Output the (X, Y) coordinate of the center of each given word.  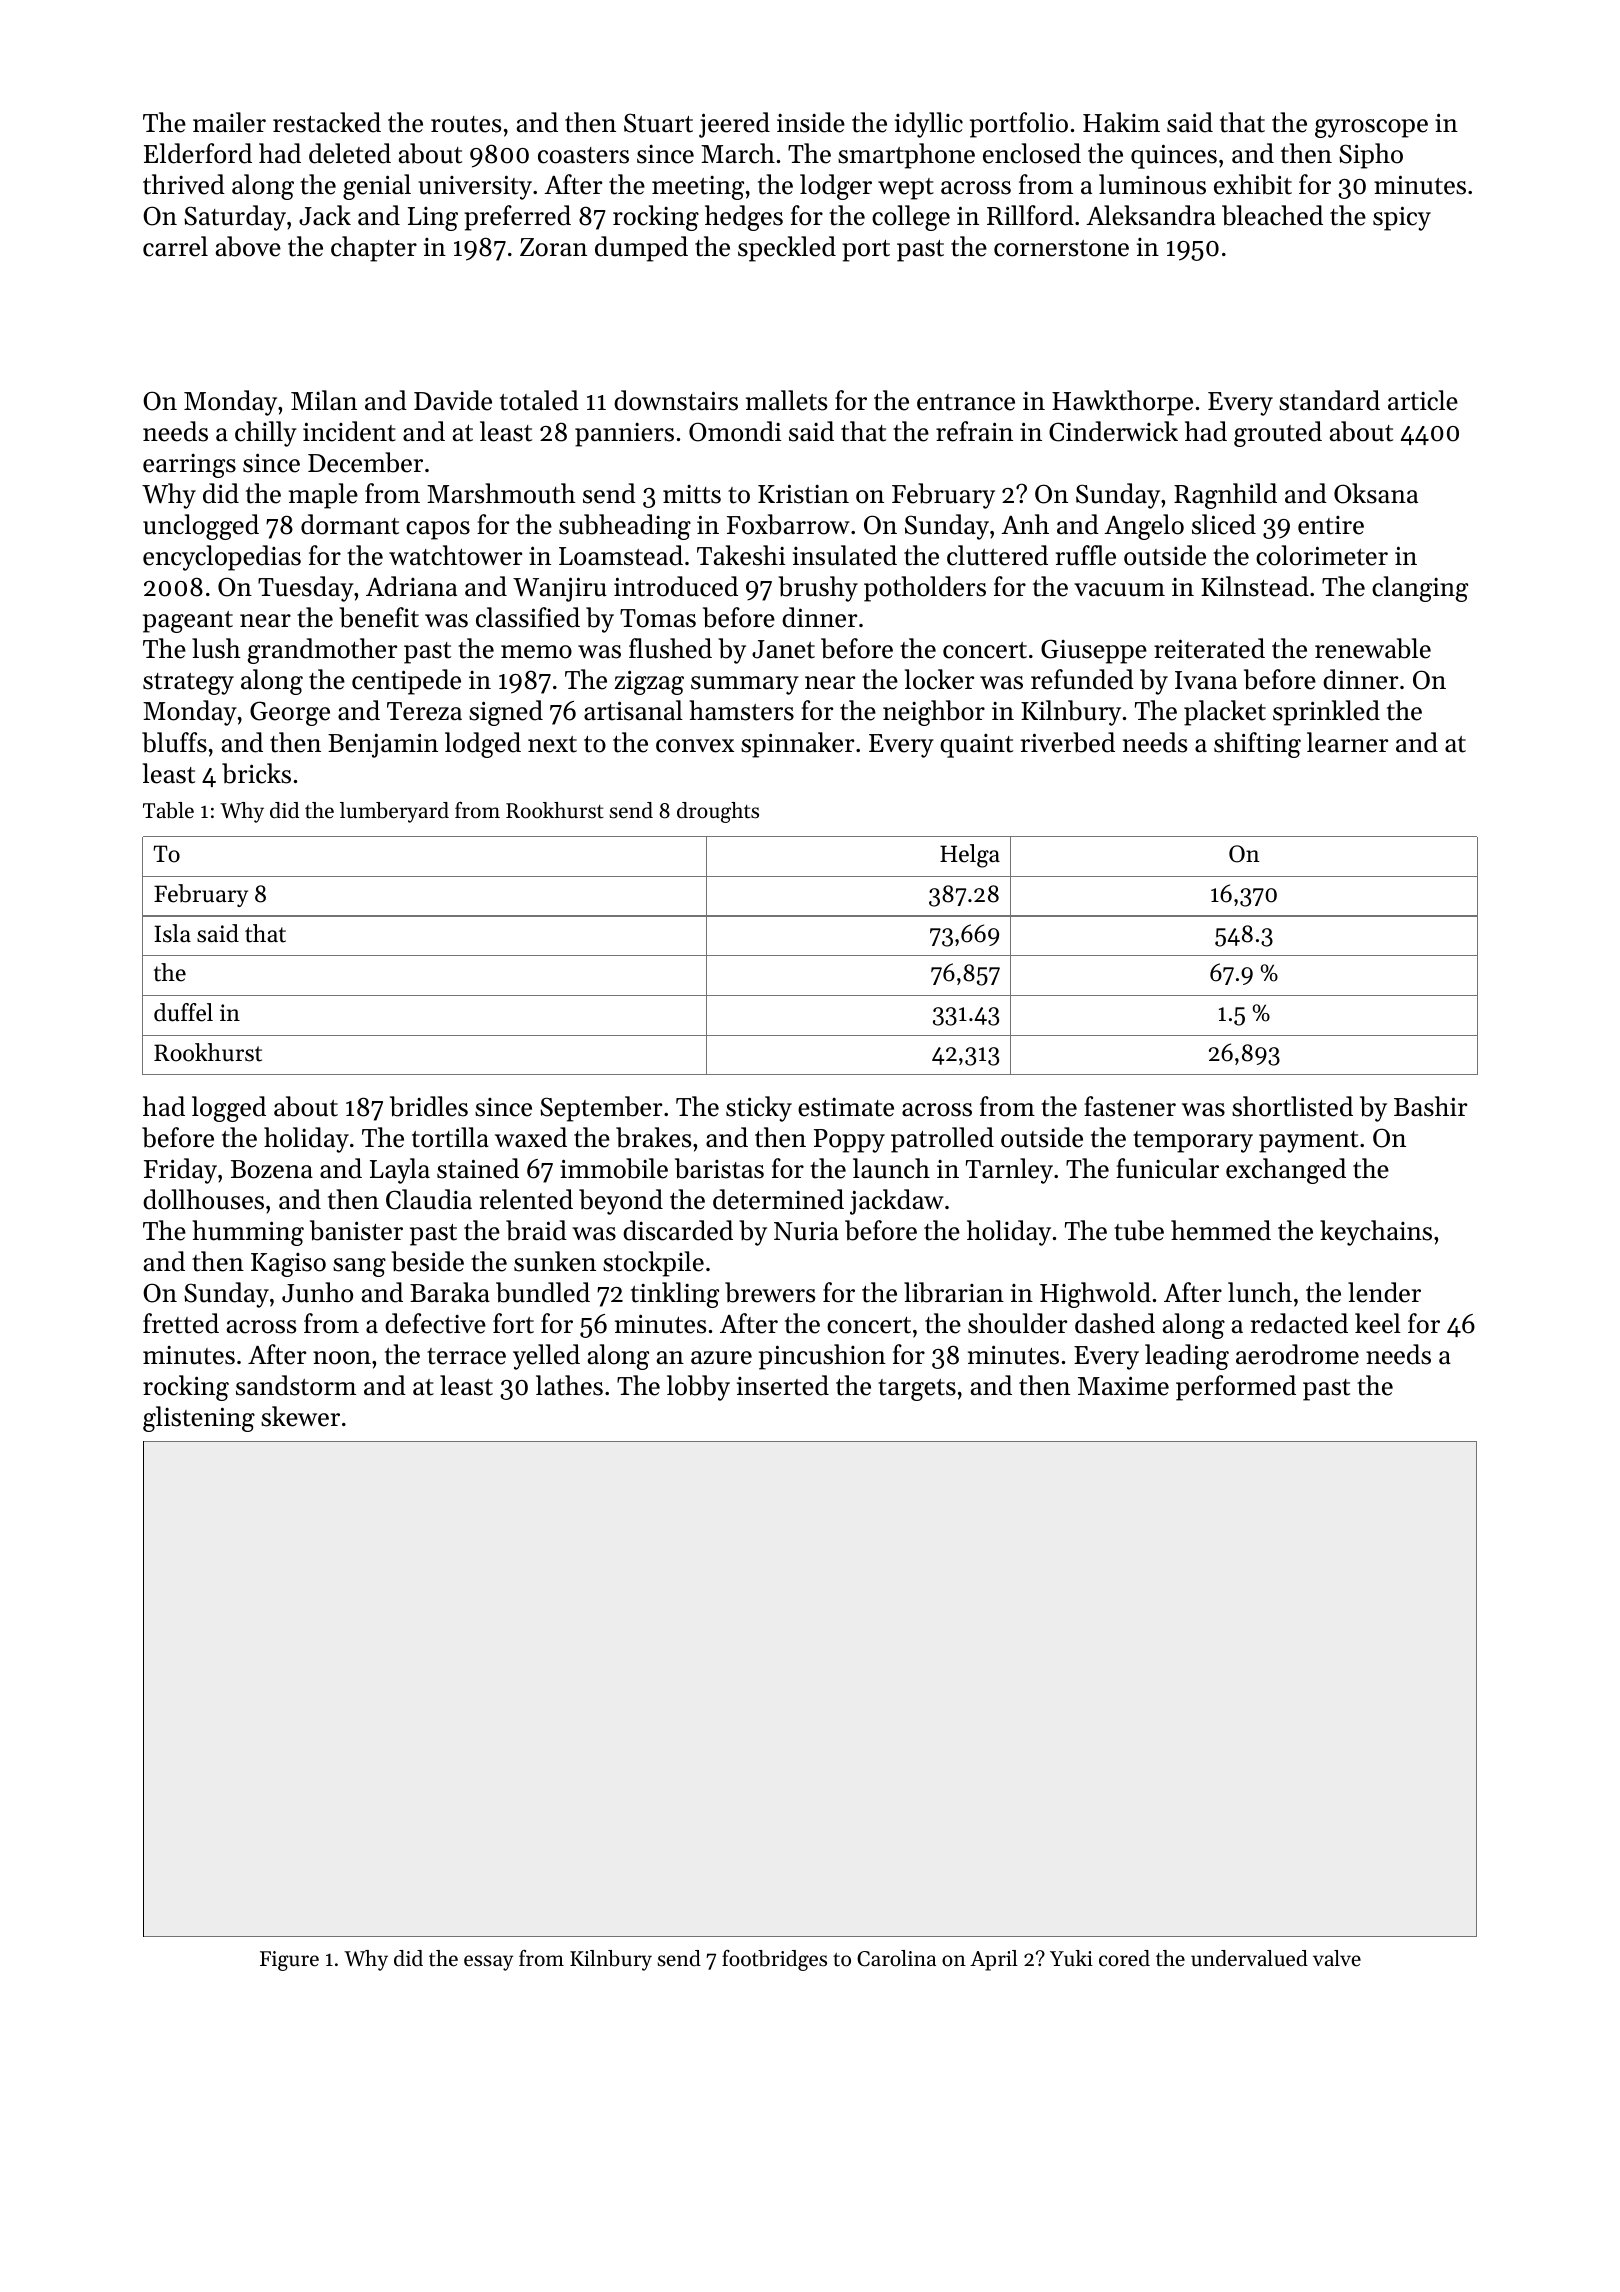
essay (488, 1963)
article (1423, 400)
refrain (974, 431)
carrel (175, 246)
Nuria (806, 1231)
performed (1236, 1388)
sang (359, 1267)
